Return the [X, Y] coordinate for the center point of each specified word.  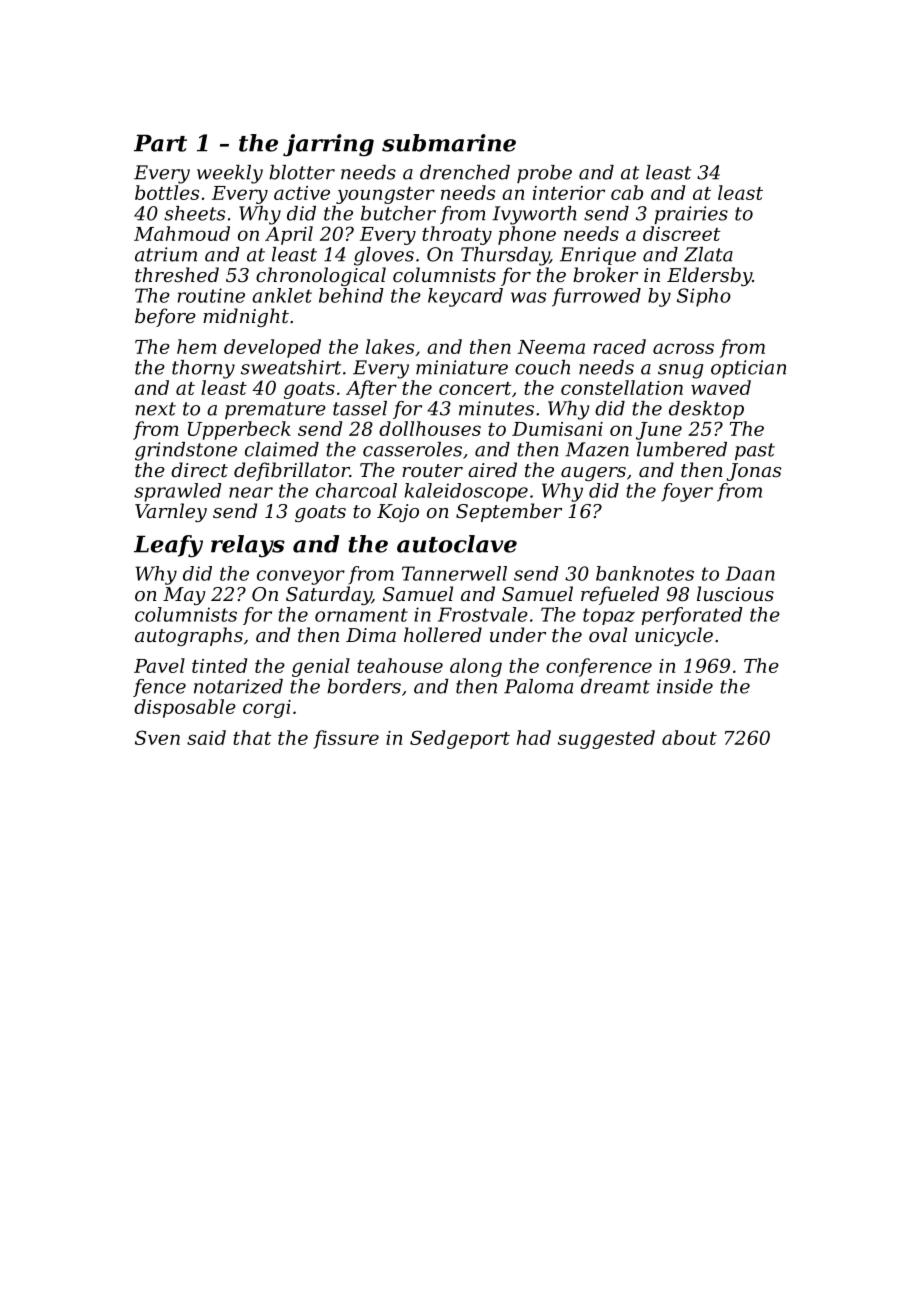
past [755, 451]
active [302, 193]
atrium [166, 254]
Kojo [398, 513]
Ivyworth [534, 215]
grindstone [186, 451]
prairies [691, 215]
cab [627, 192]
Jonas [753, 472]
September [509, 512]
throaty [457, 235]
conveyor [301, 577]
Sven [157, 737]
